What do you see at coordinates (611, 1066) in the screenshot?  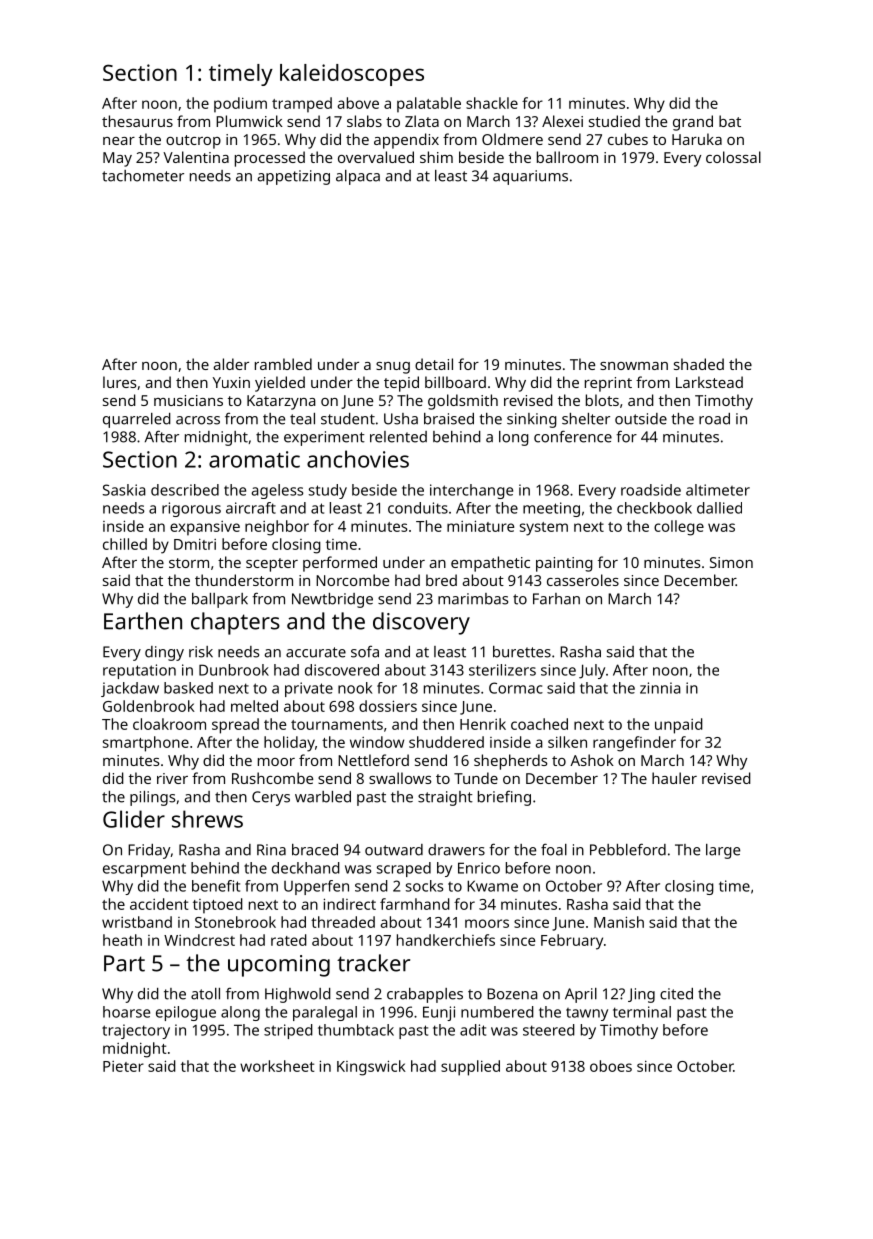 I see `oboes` at bounding box center [611, 1066].
